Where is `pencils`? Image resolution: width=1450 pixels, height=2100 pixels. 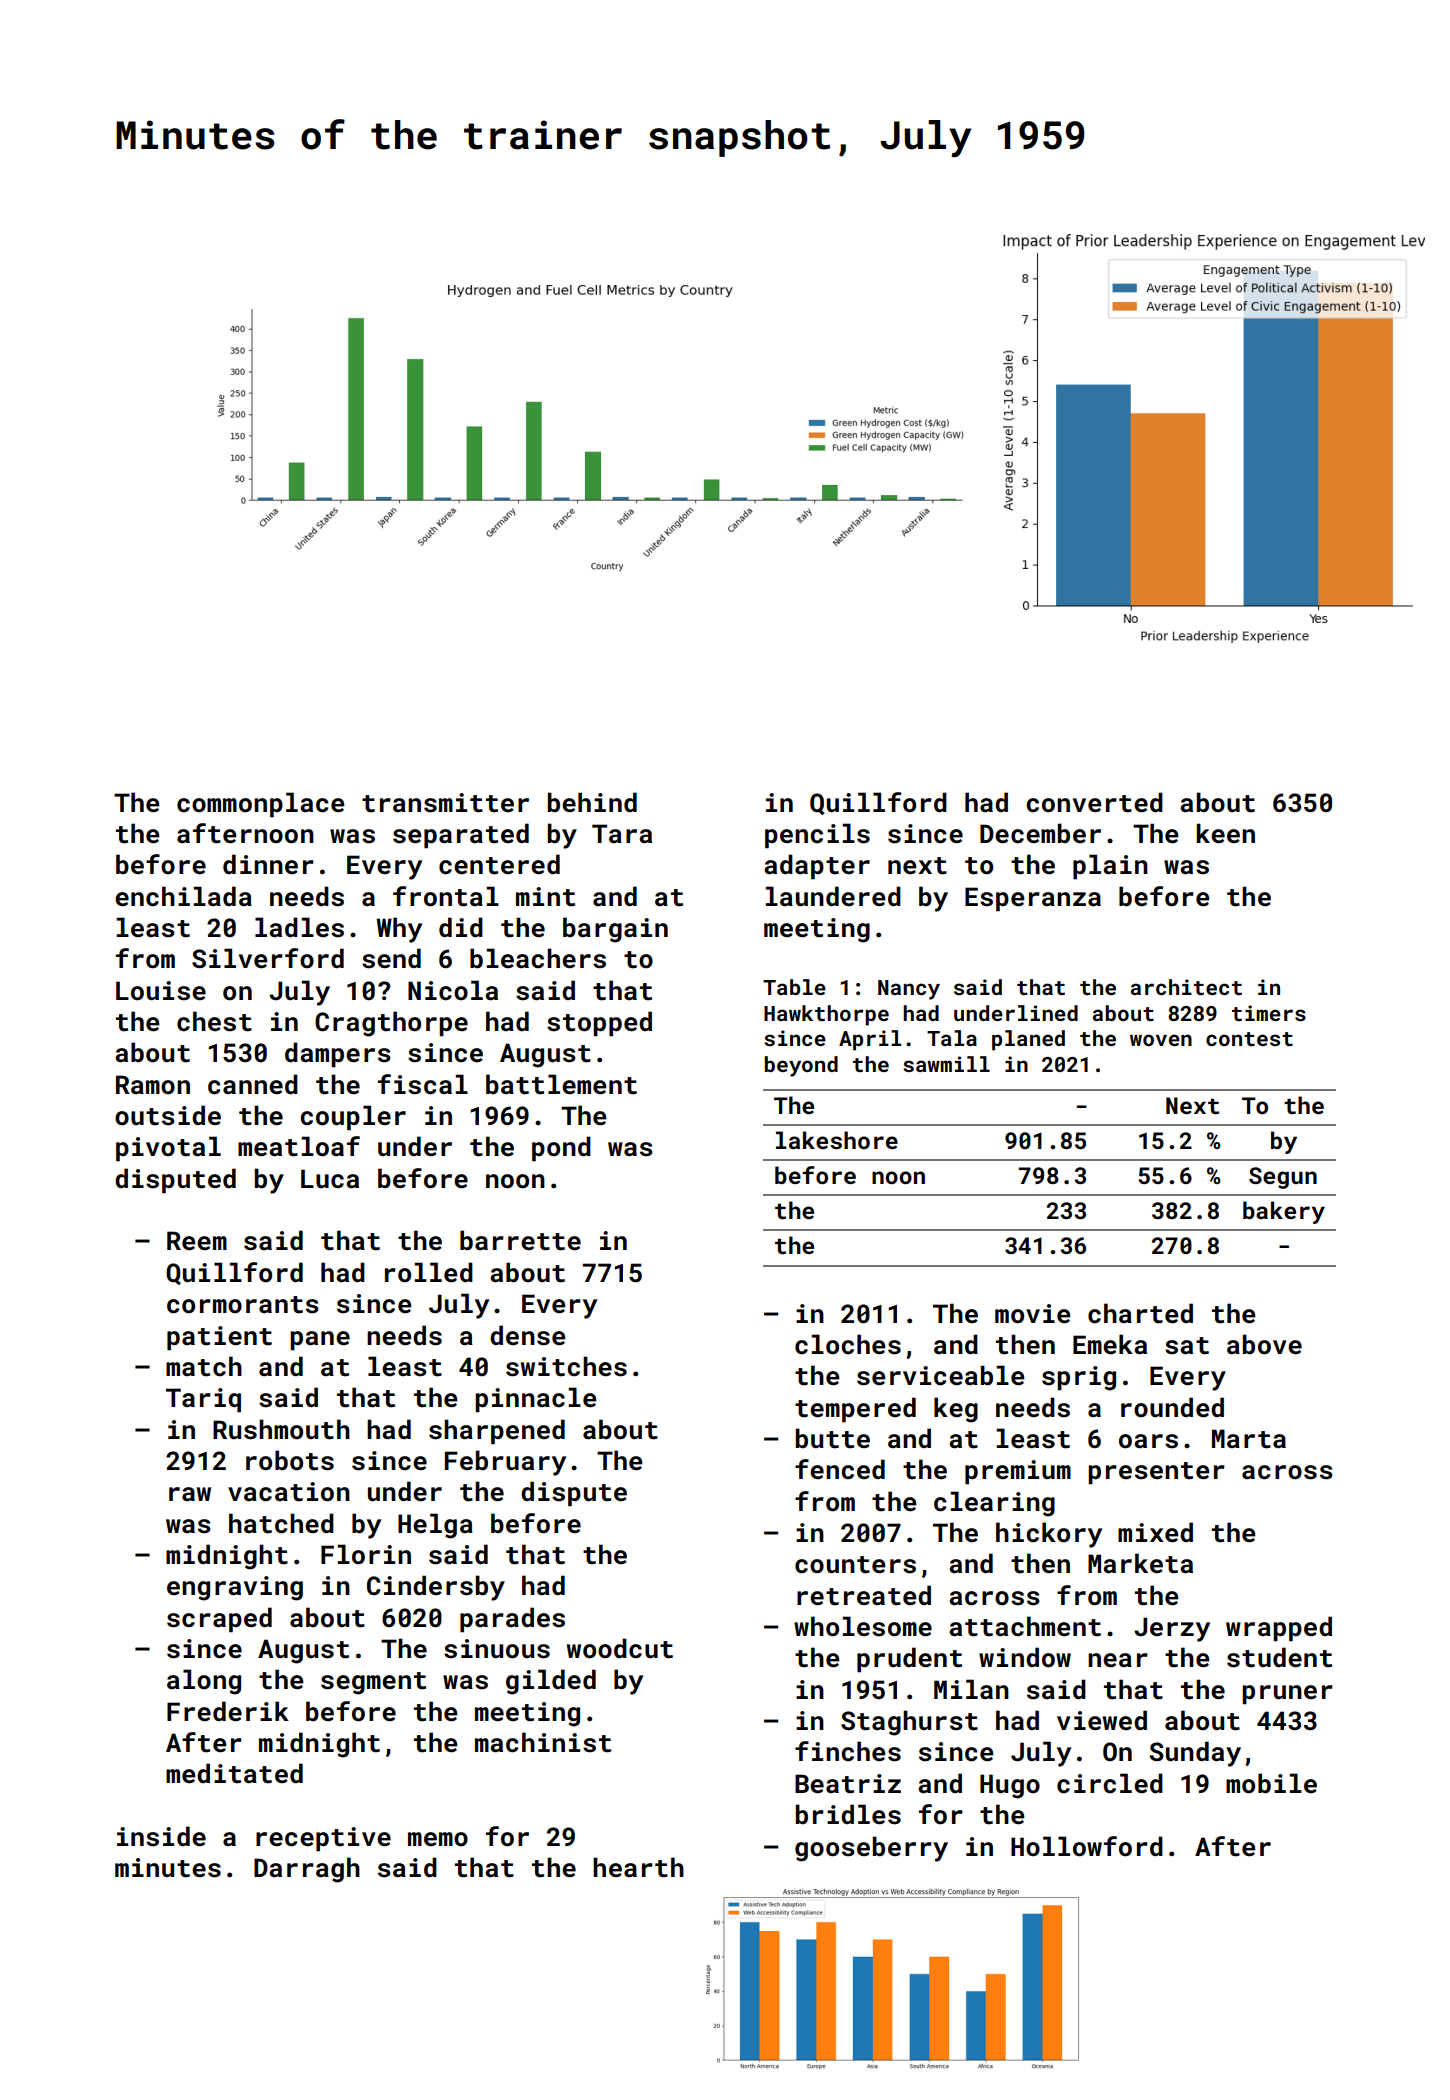
pencils is located at coordinates (817, 835).
